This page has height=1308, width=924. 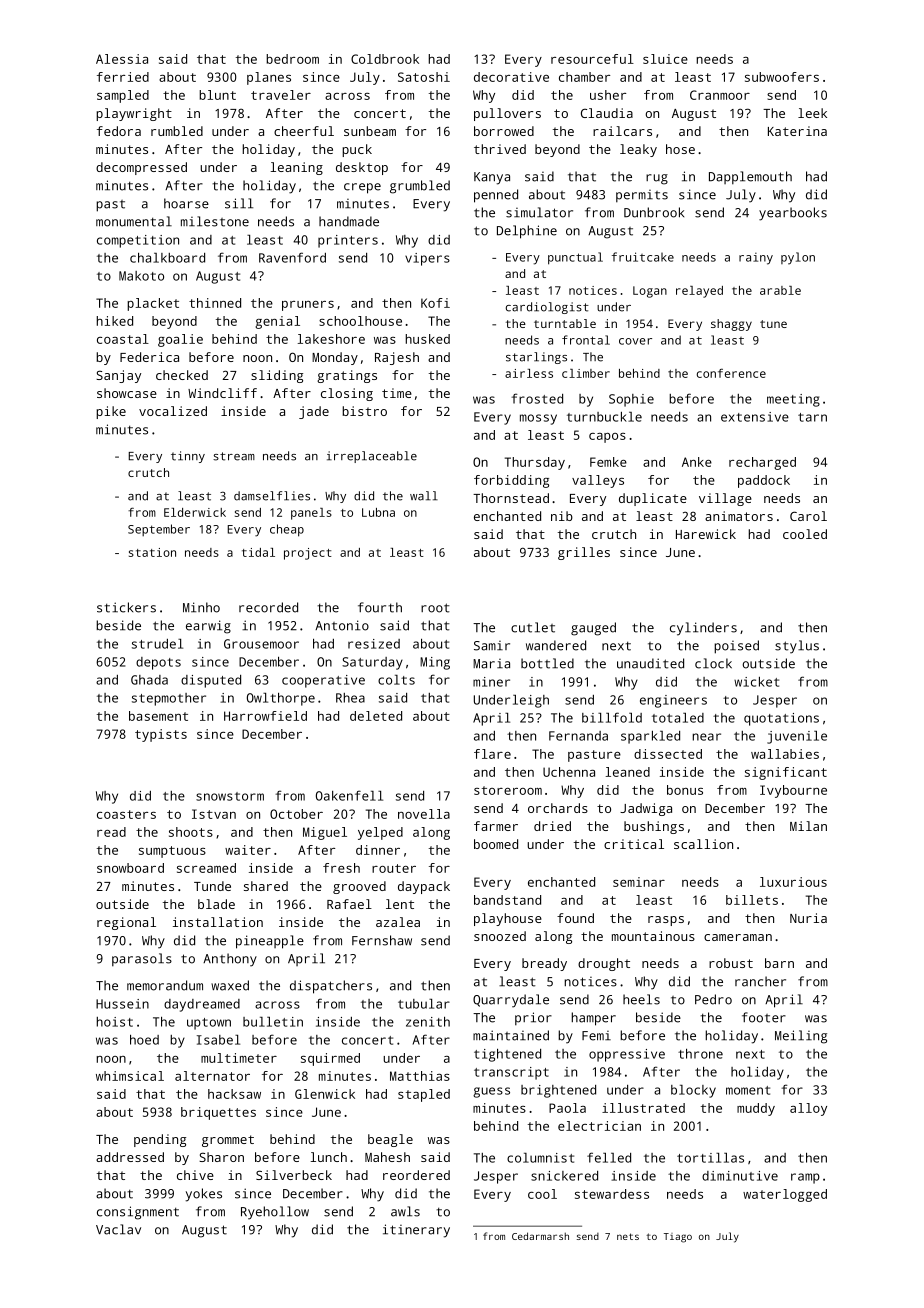 What do you see at coordinates (239, 203) in the page?
I see `sill` at bounding box center [239, 203].
